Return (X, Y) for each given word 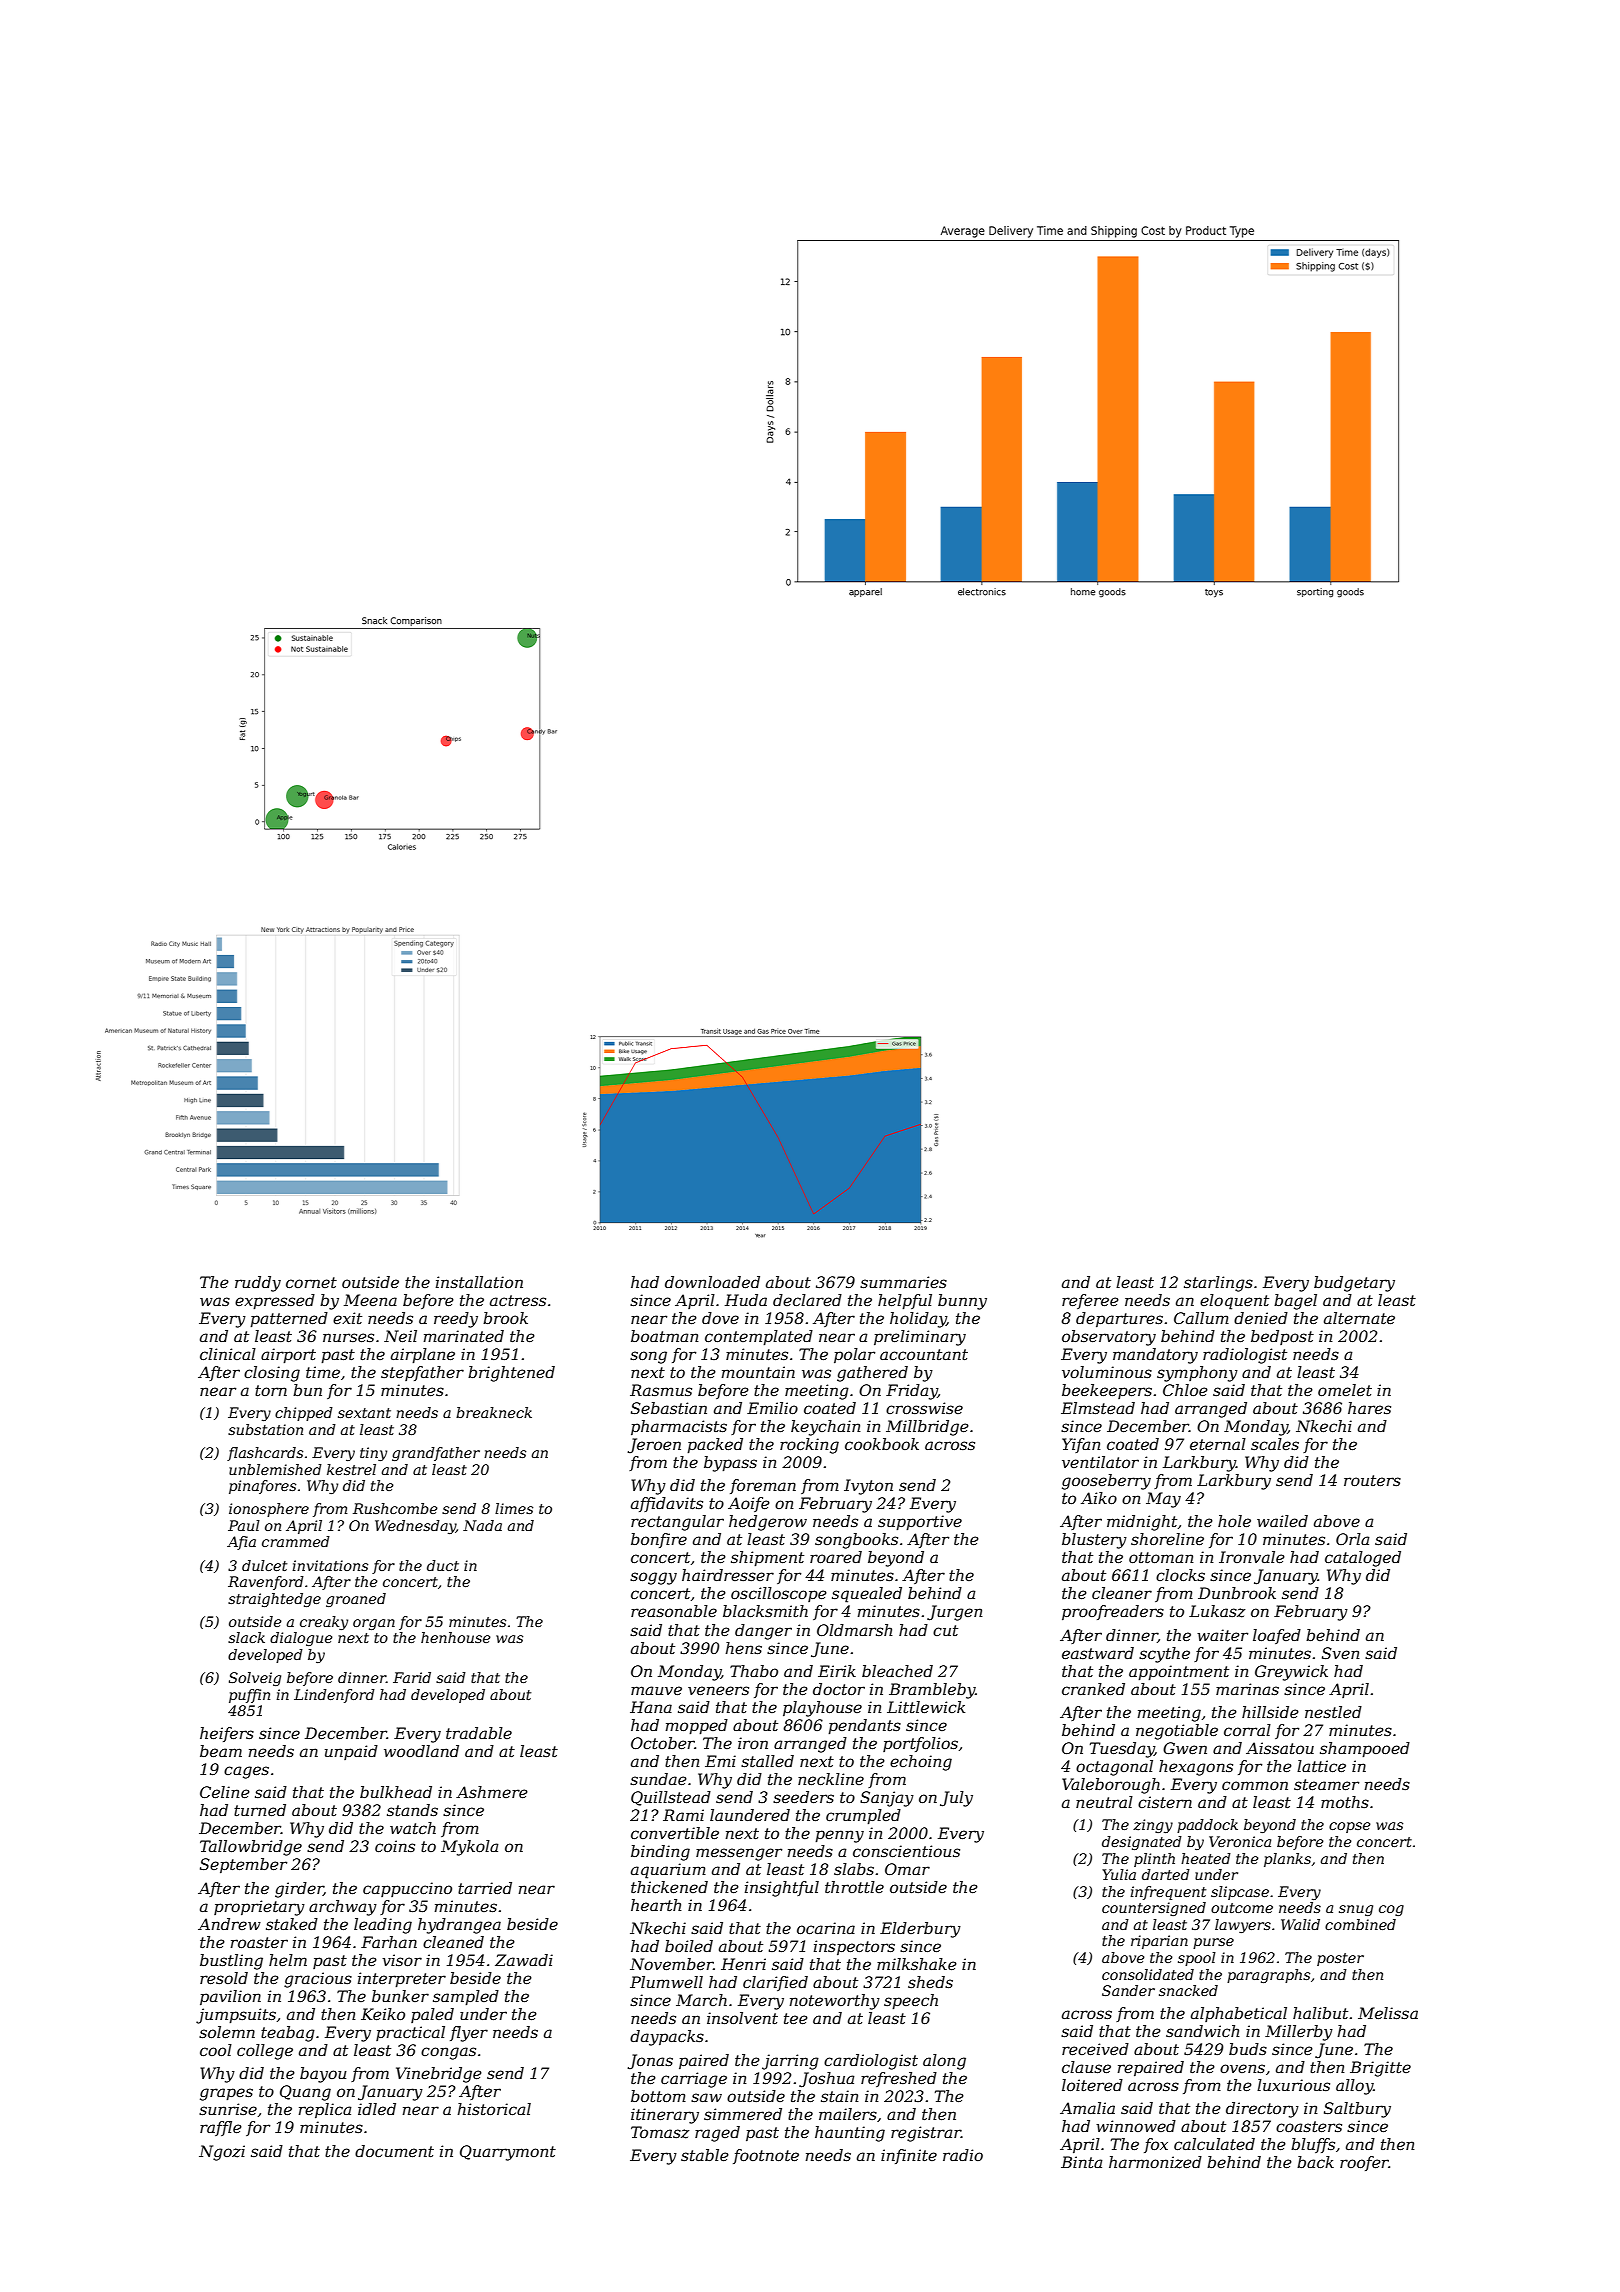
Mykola (470, 1848)
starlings (1218, 1284)
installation (479, 1282)
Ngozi (222, 2153)
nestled (1333, 1712)
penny (839, 1836)
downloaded (712, 1282)
